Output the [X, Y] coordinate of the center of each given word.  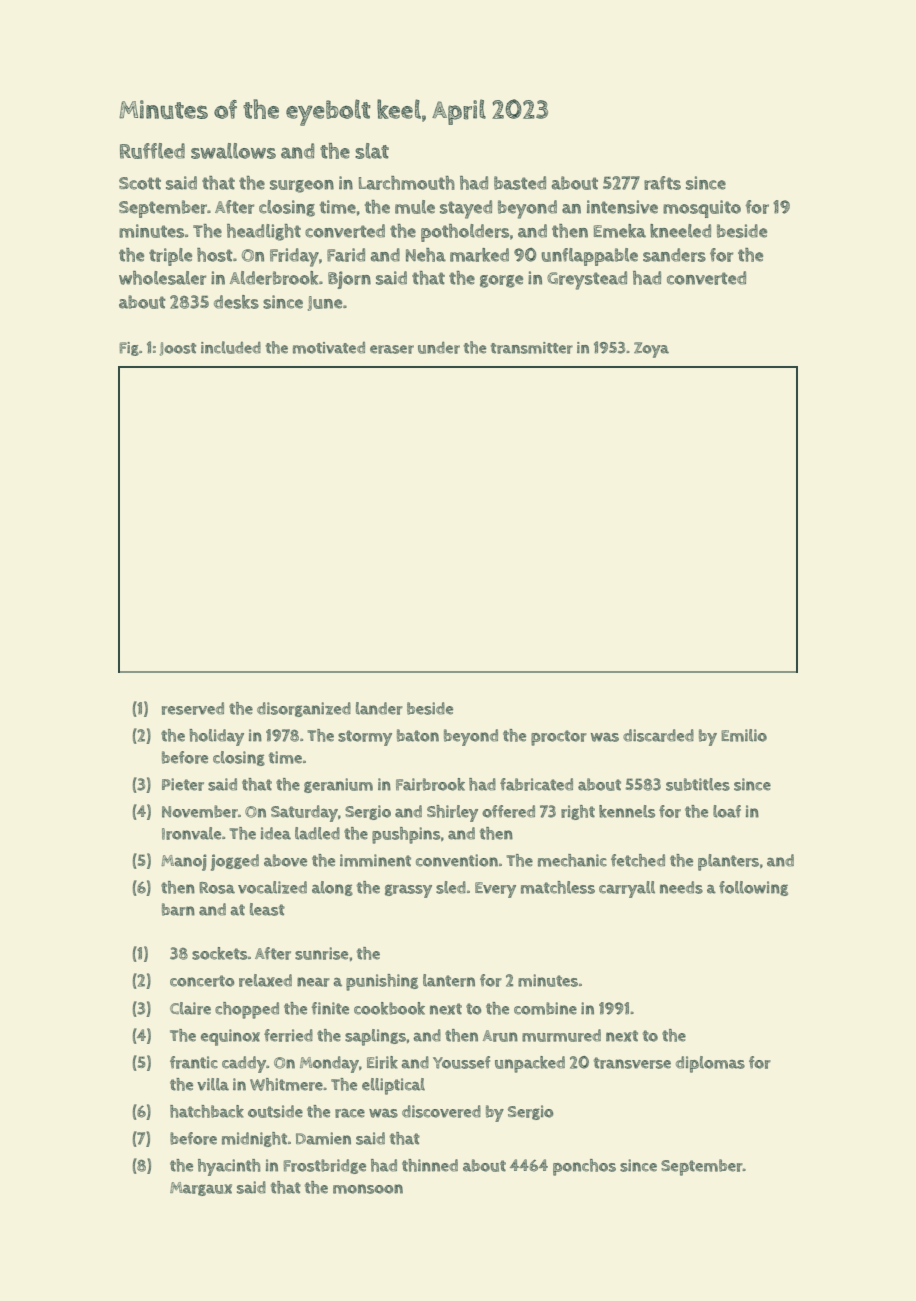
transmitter [531, 348]
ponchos [584, 1167]
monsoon [368, 1189]
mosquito [702, 209]
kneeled [680, 231]
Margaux [201, 1189]
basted [520, 183]
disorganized [304, 709]
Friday [294, 257]
